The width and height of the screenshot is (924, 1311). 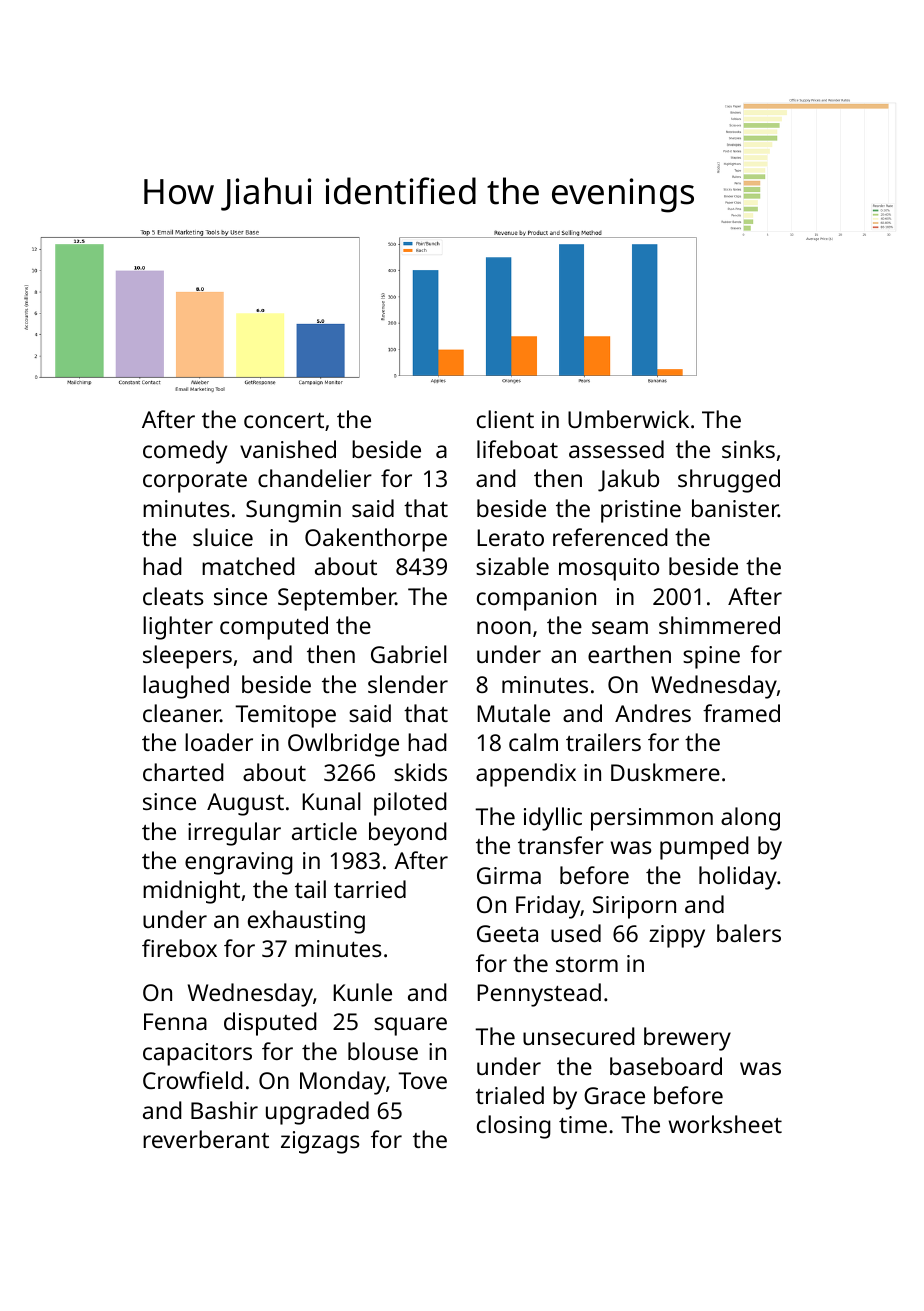 I want to click on Temitope, so click(x=285, y=716).
